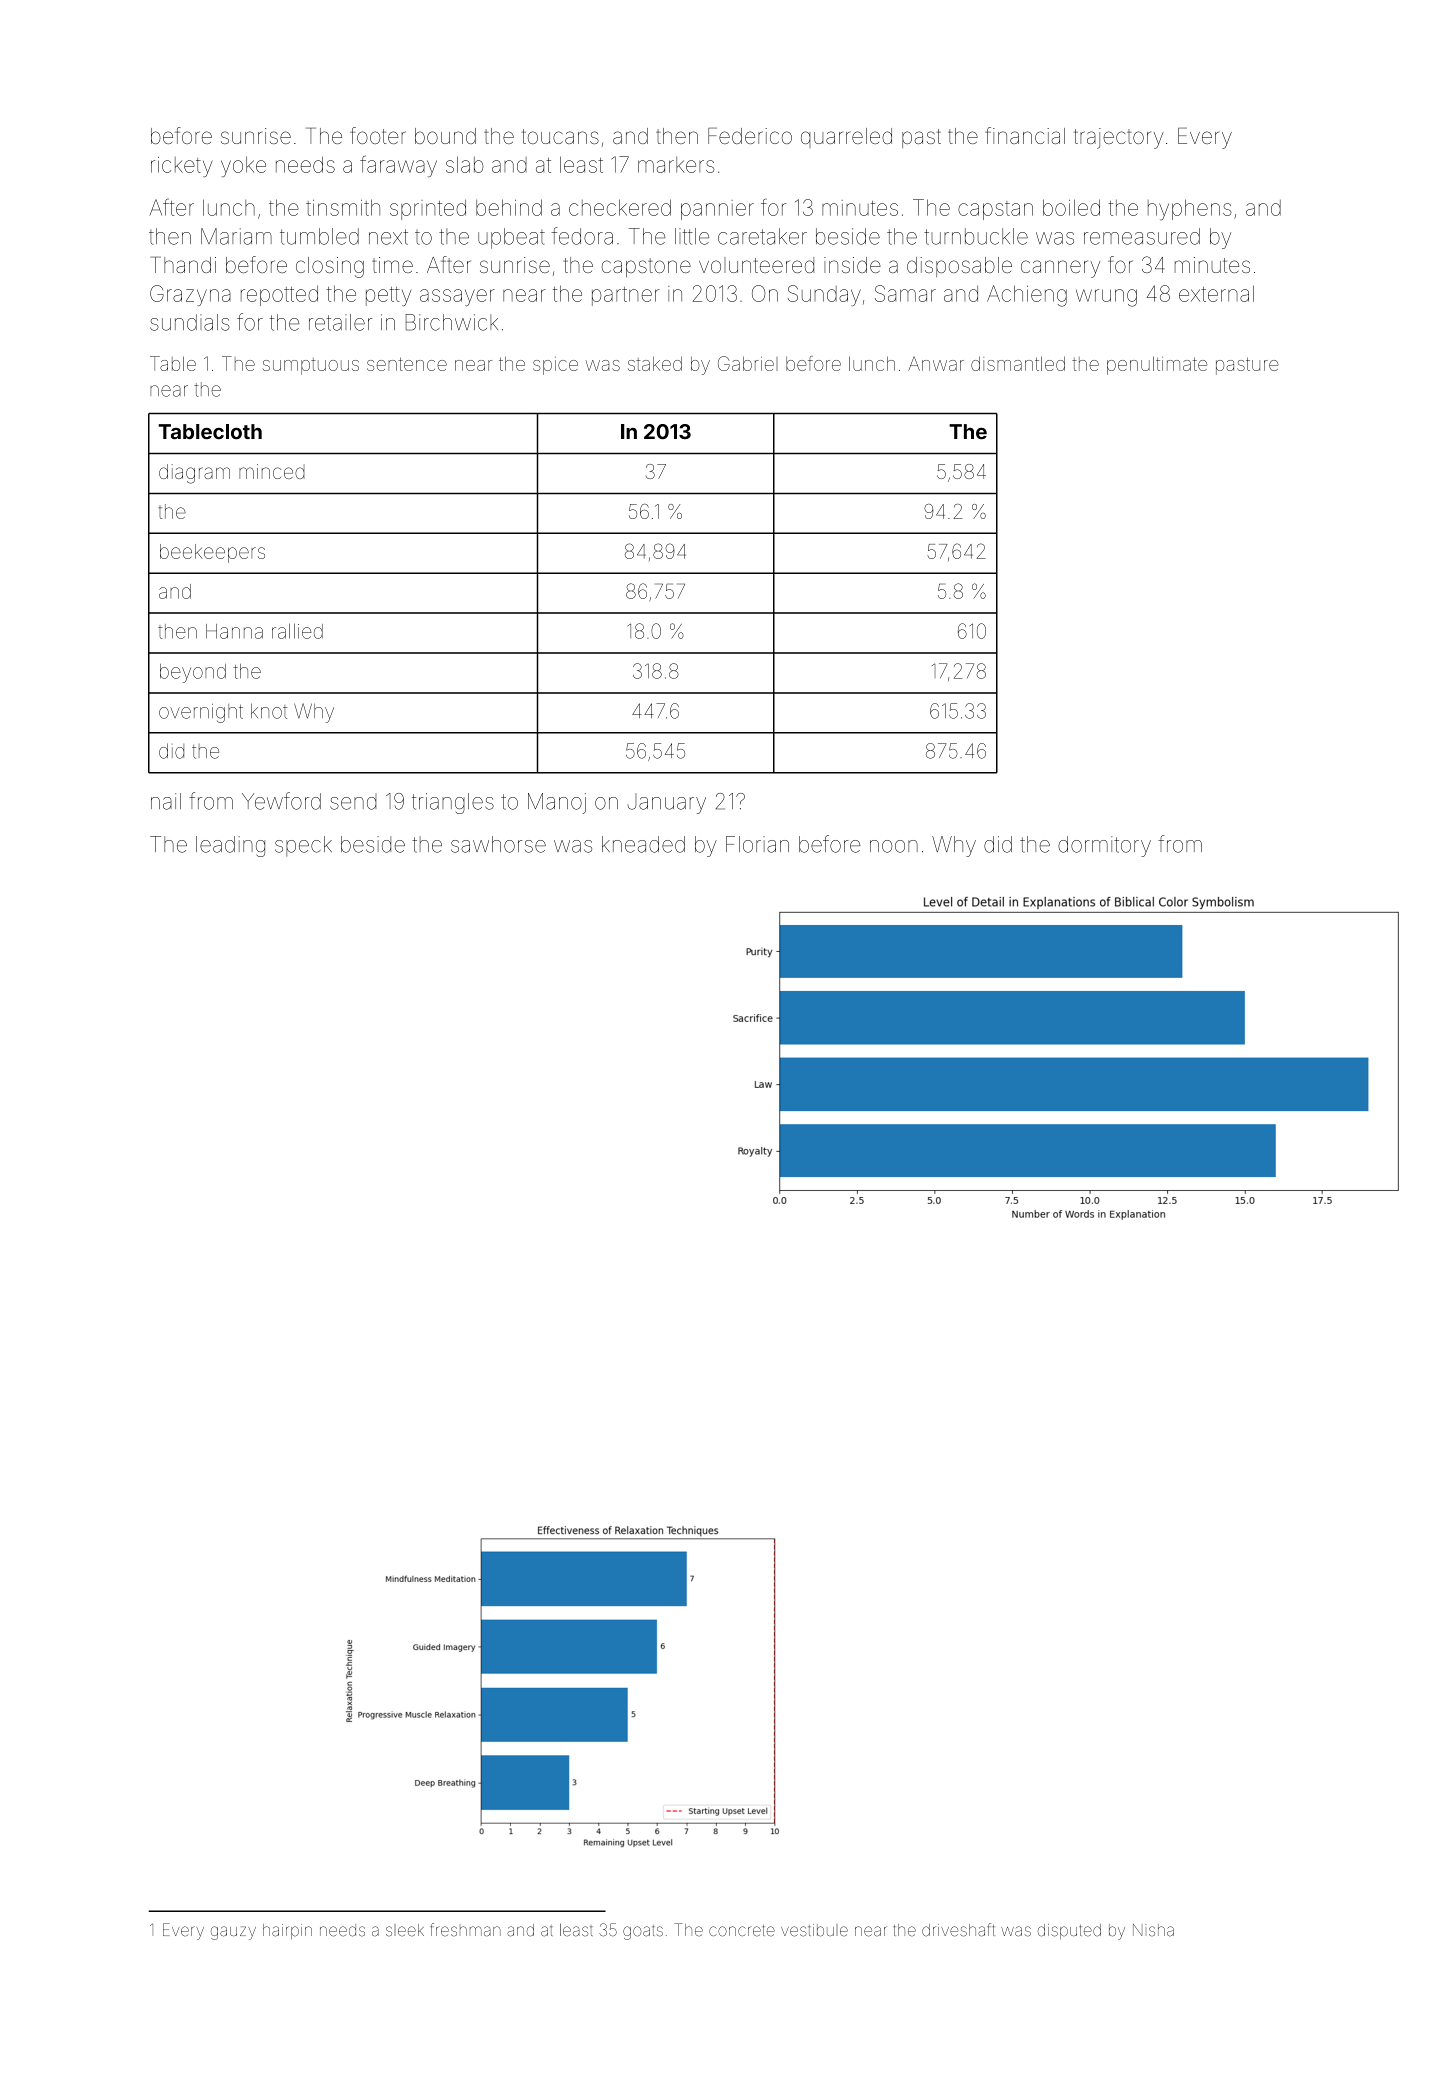 The width and height of the document is (1450, 2100). Describe the element at coordinates (287, 1931) in the document. I see `hairpin` at that location.
